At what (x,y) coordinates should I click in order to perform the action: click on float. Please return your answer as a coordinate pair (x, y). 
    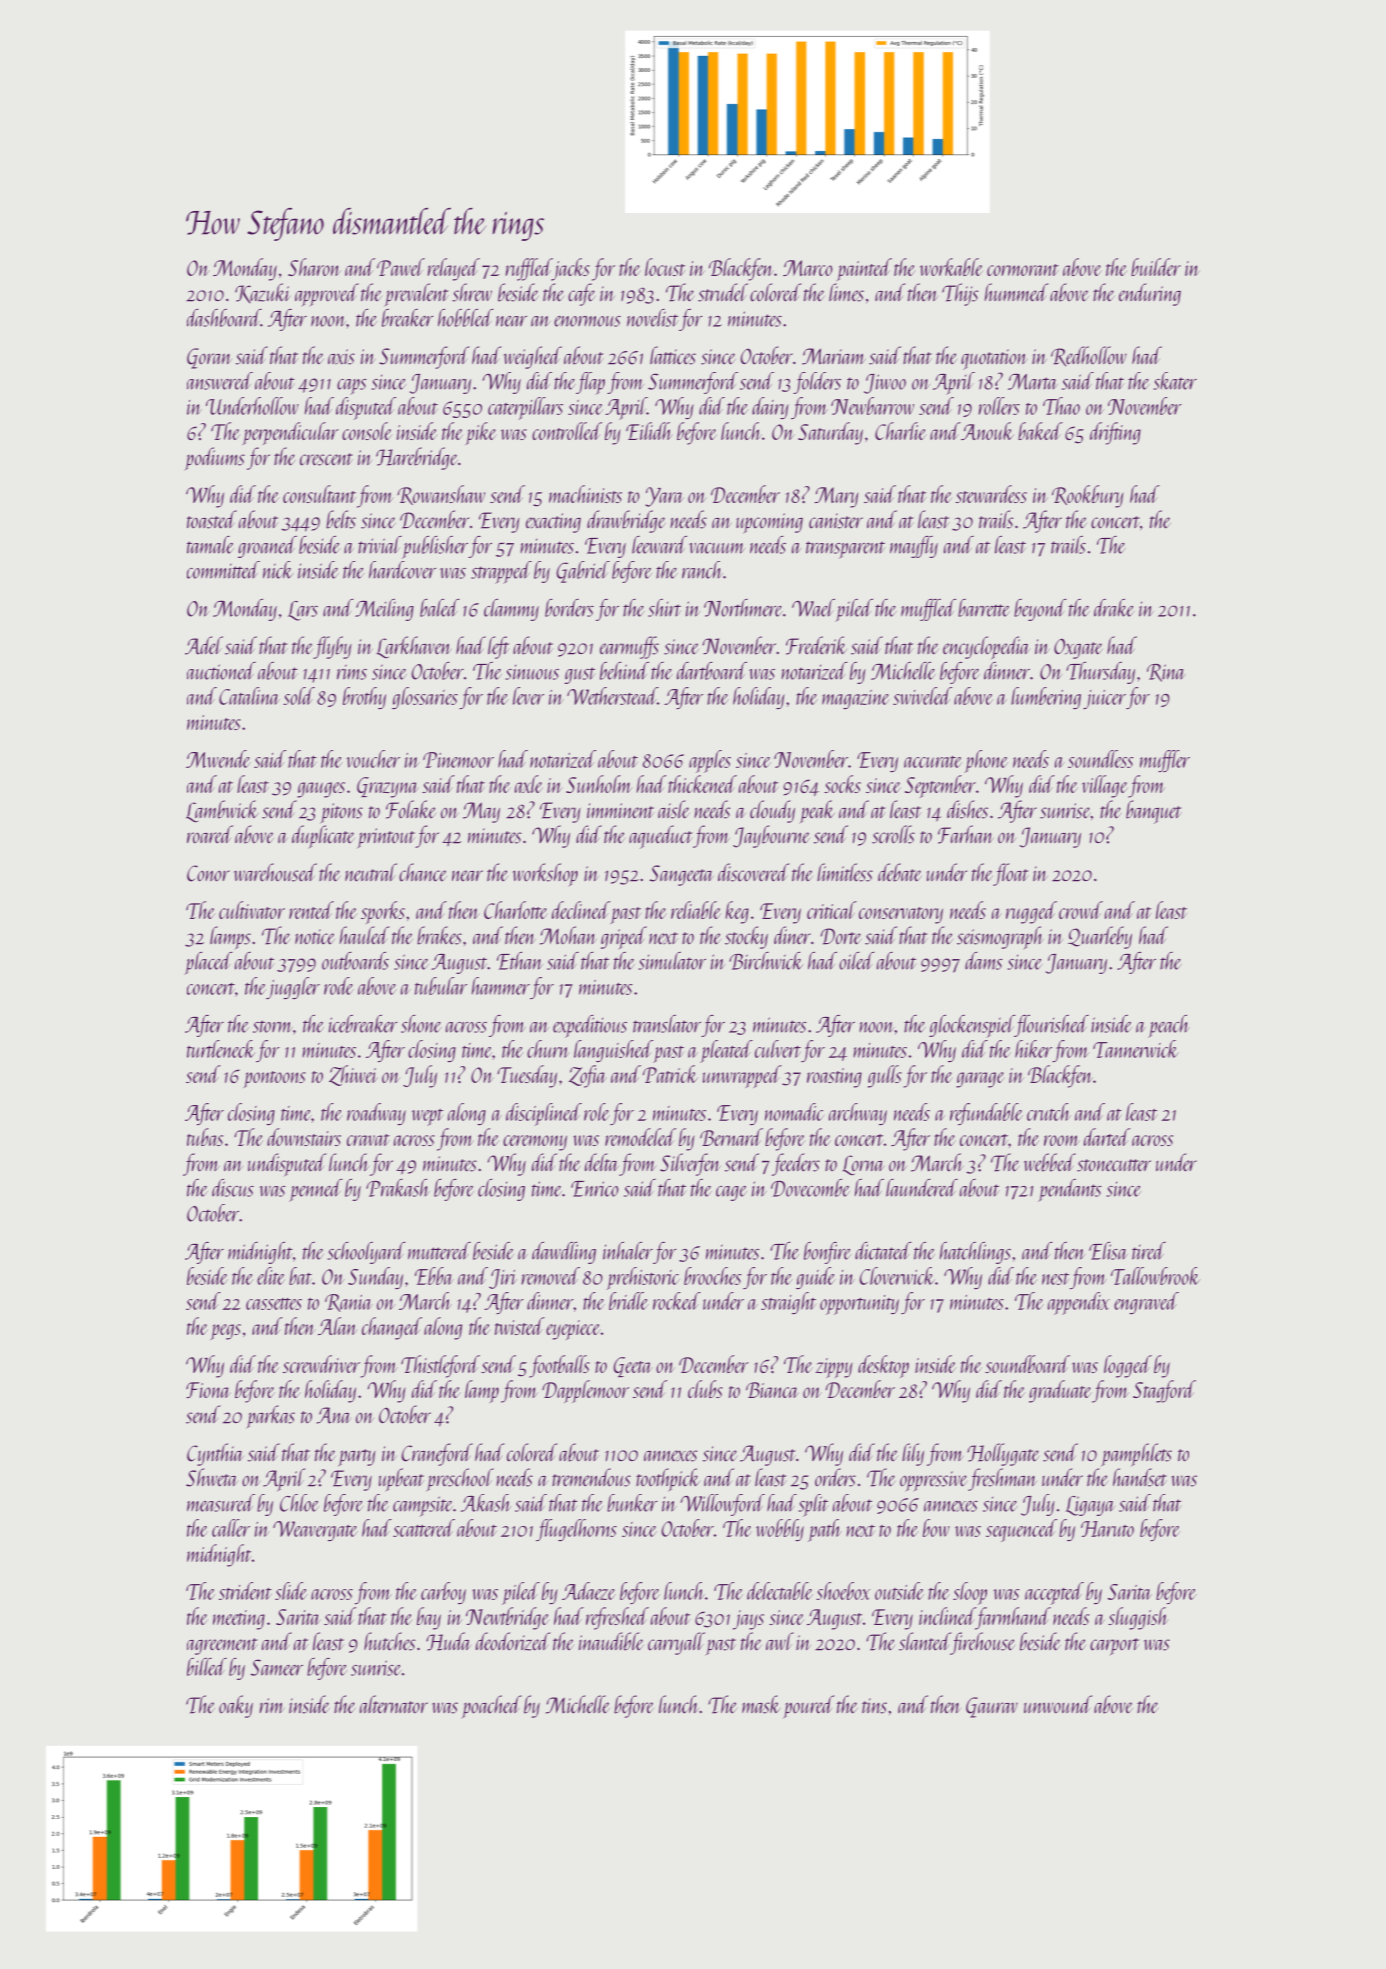
    Looking at the image, I should click on (1011, 874).
